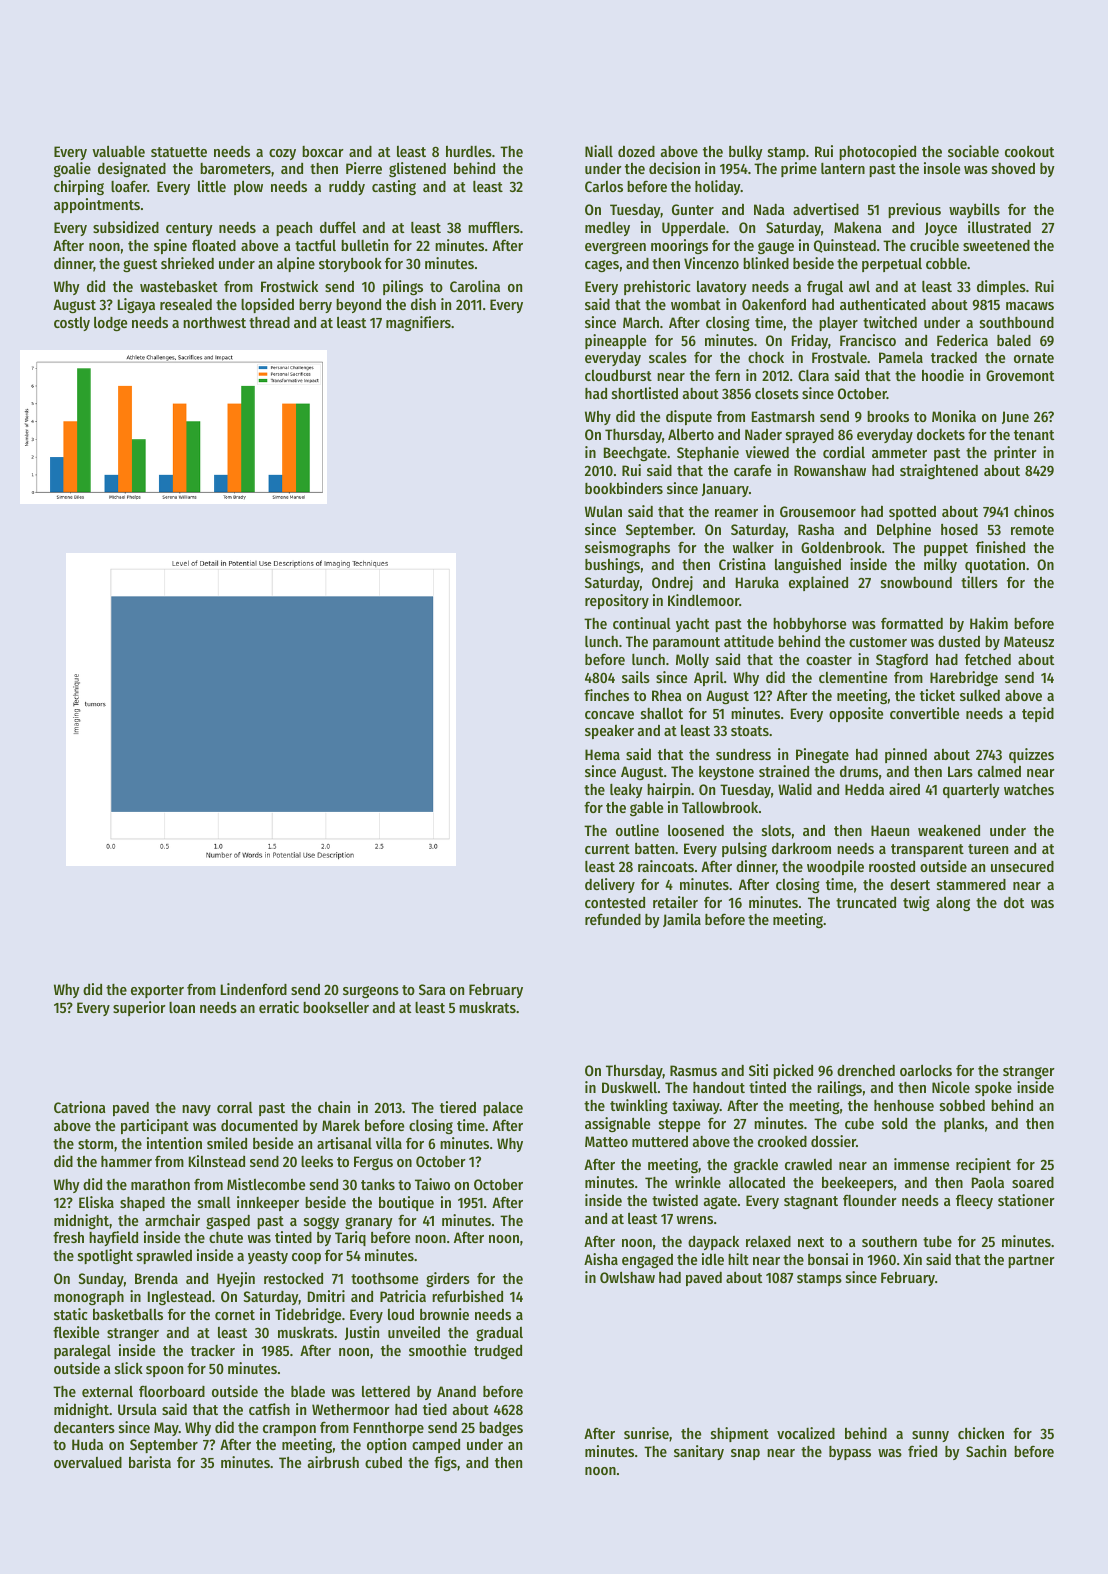 The height and width of the screenshot is (1574, 1108). What do you see at coordinates (877, 152) in the screenshot?
I see `photocopied` at bounding box center [877, 152].
